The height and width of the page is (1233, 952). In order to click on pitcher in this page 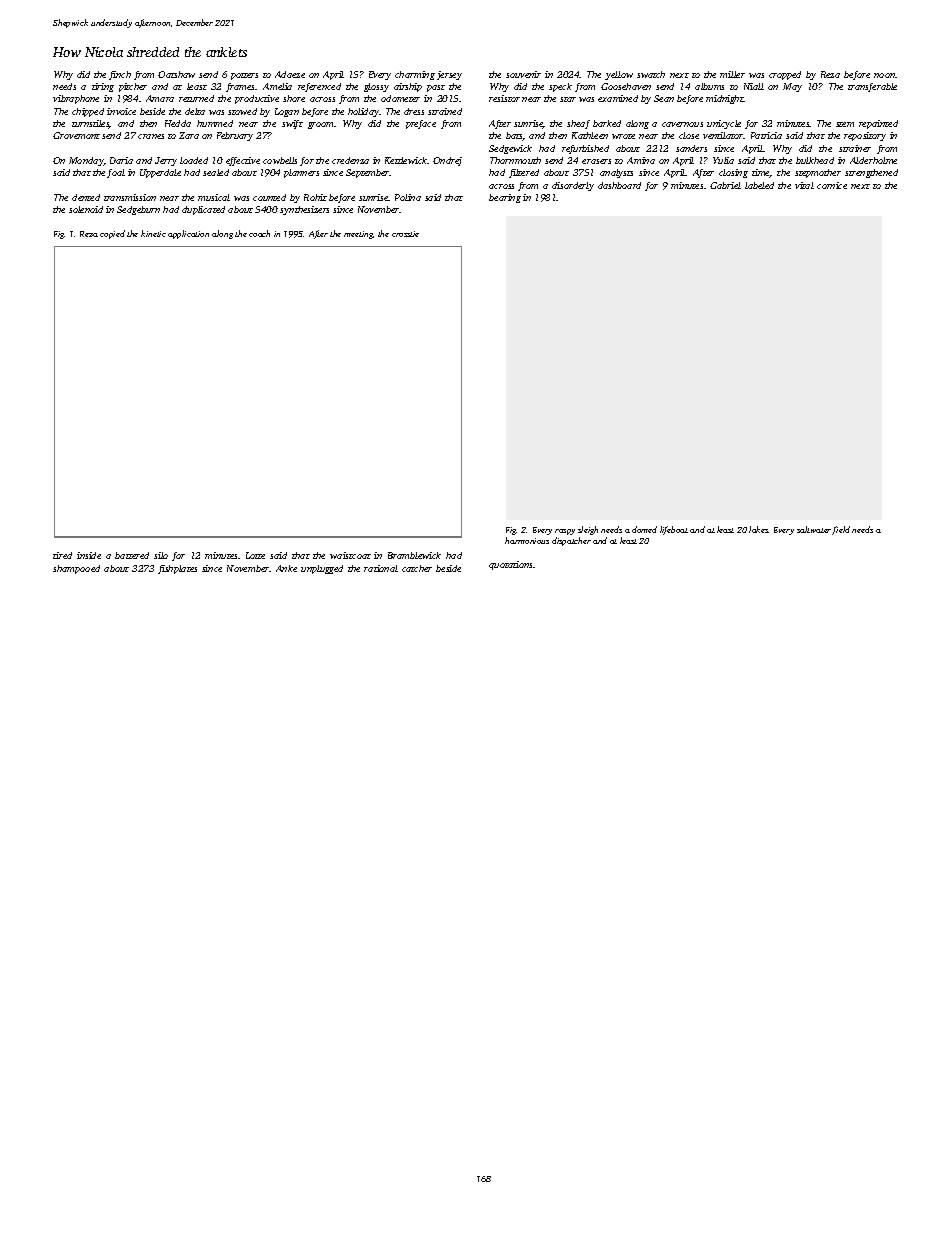, I will do `click(133, 87)`.
